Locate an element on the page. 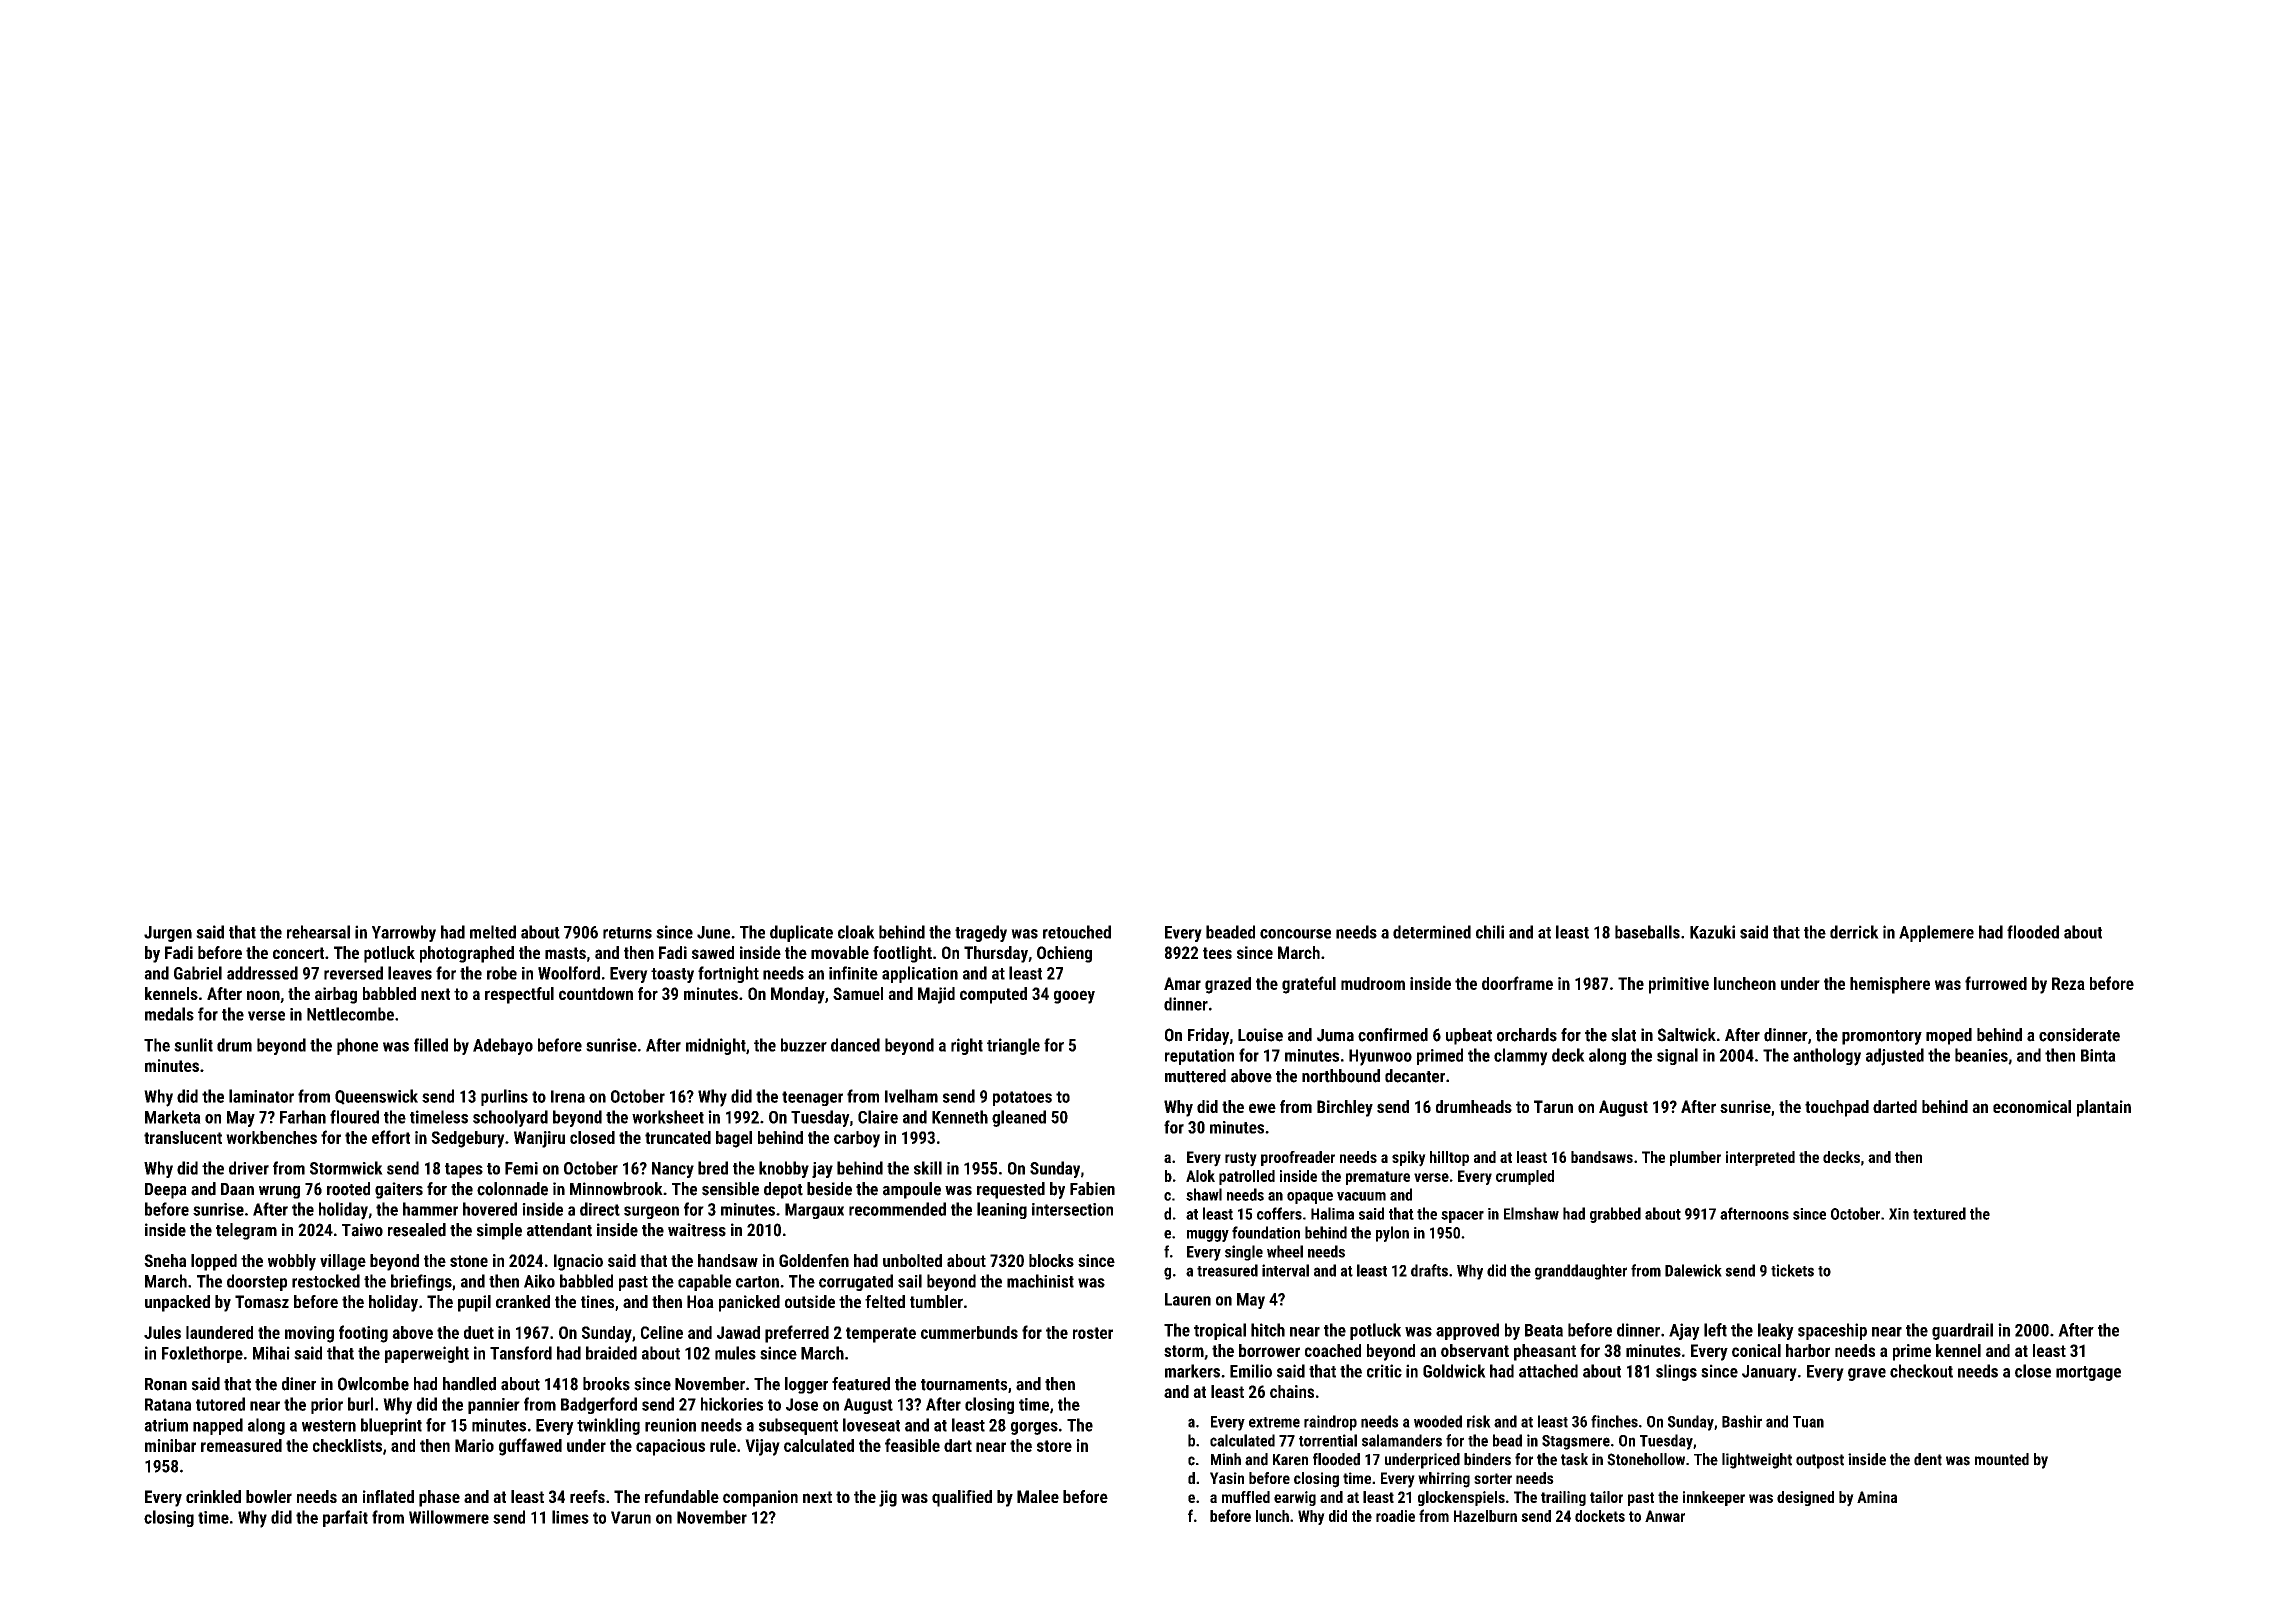  effort is located at coordinates (391, 1137).
